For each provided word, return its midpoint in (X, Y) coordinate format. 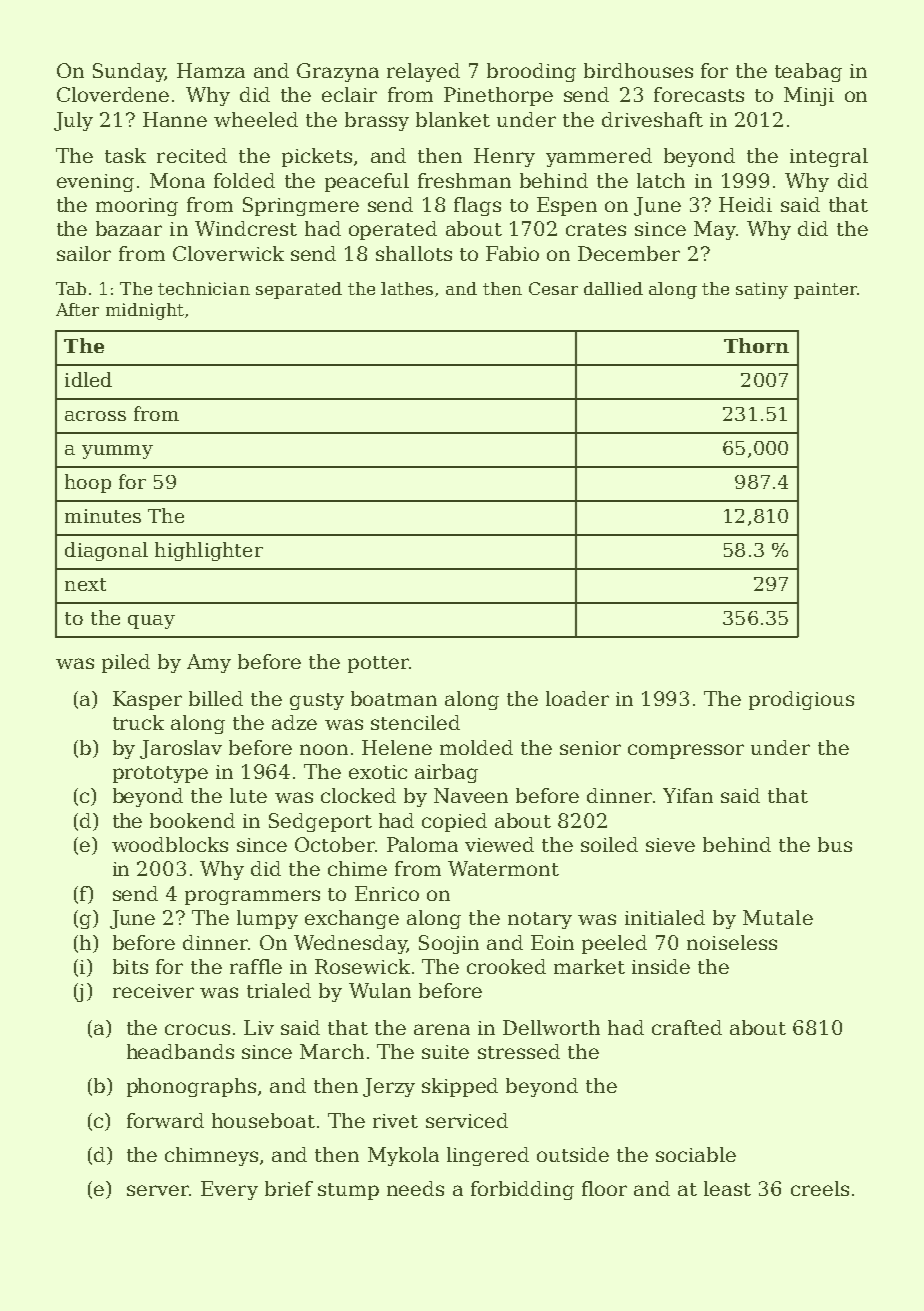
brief (289, 1188)
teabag (808, 72)
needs (415, 1188)
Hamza (211, 70)
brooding (531, 72)
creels (820, 1188)
